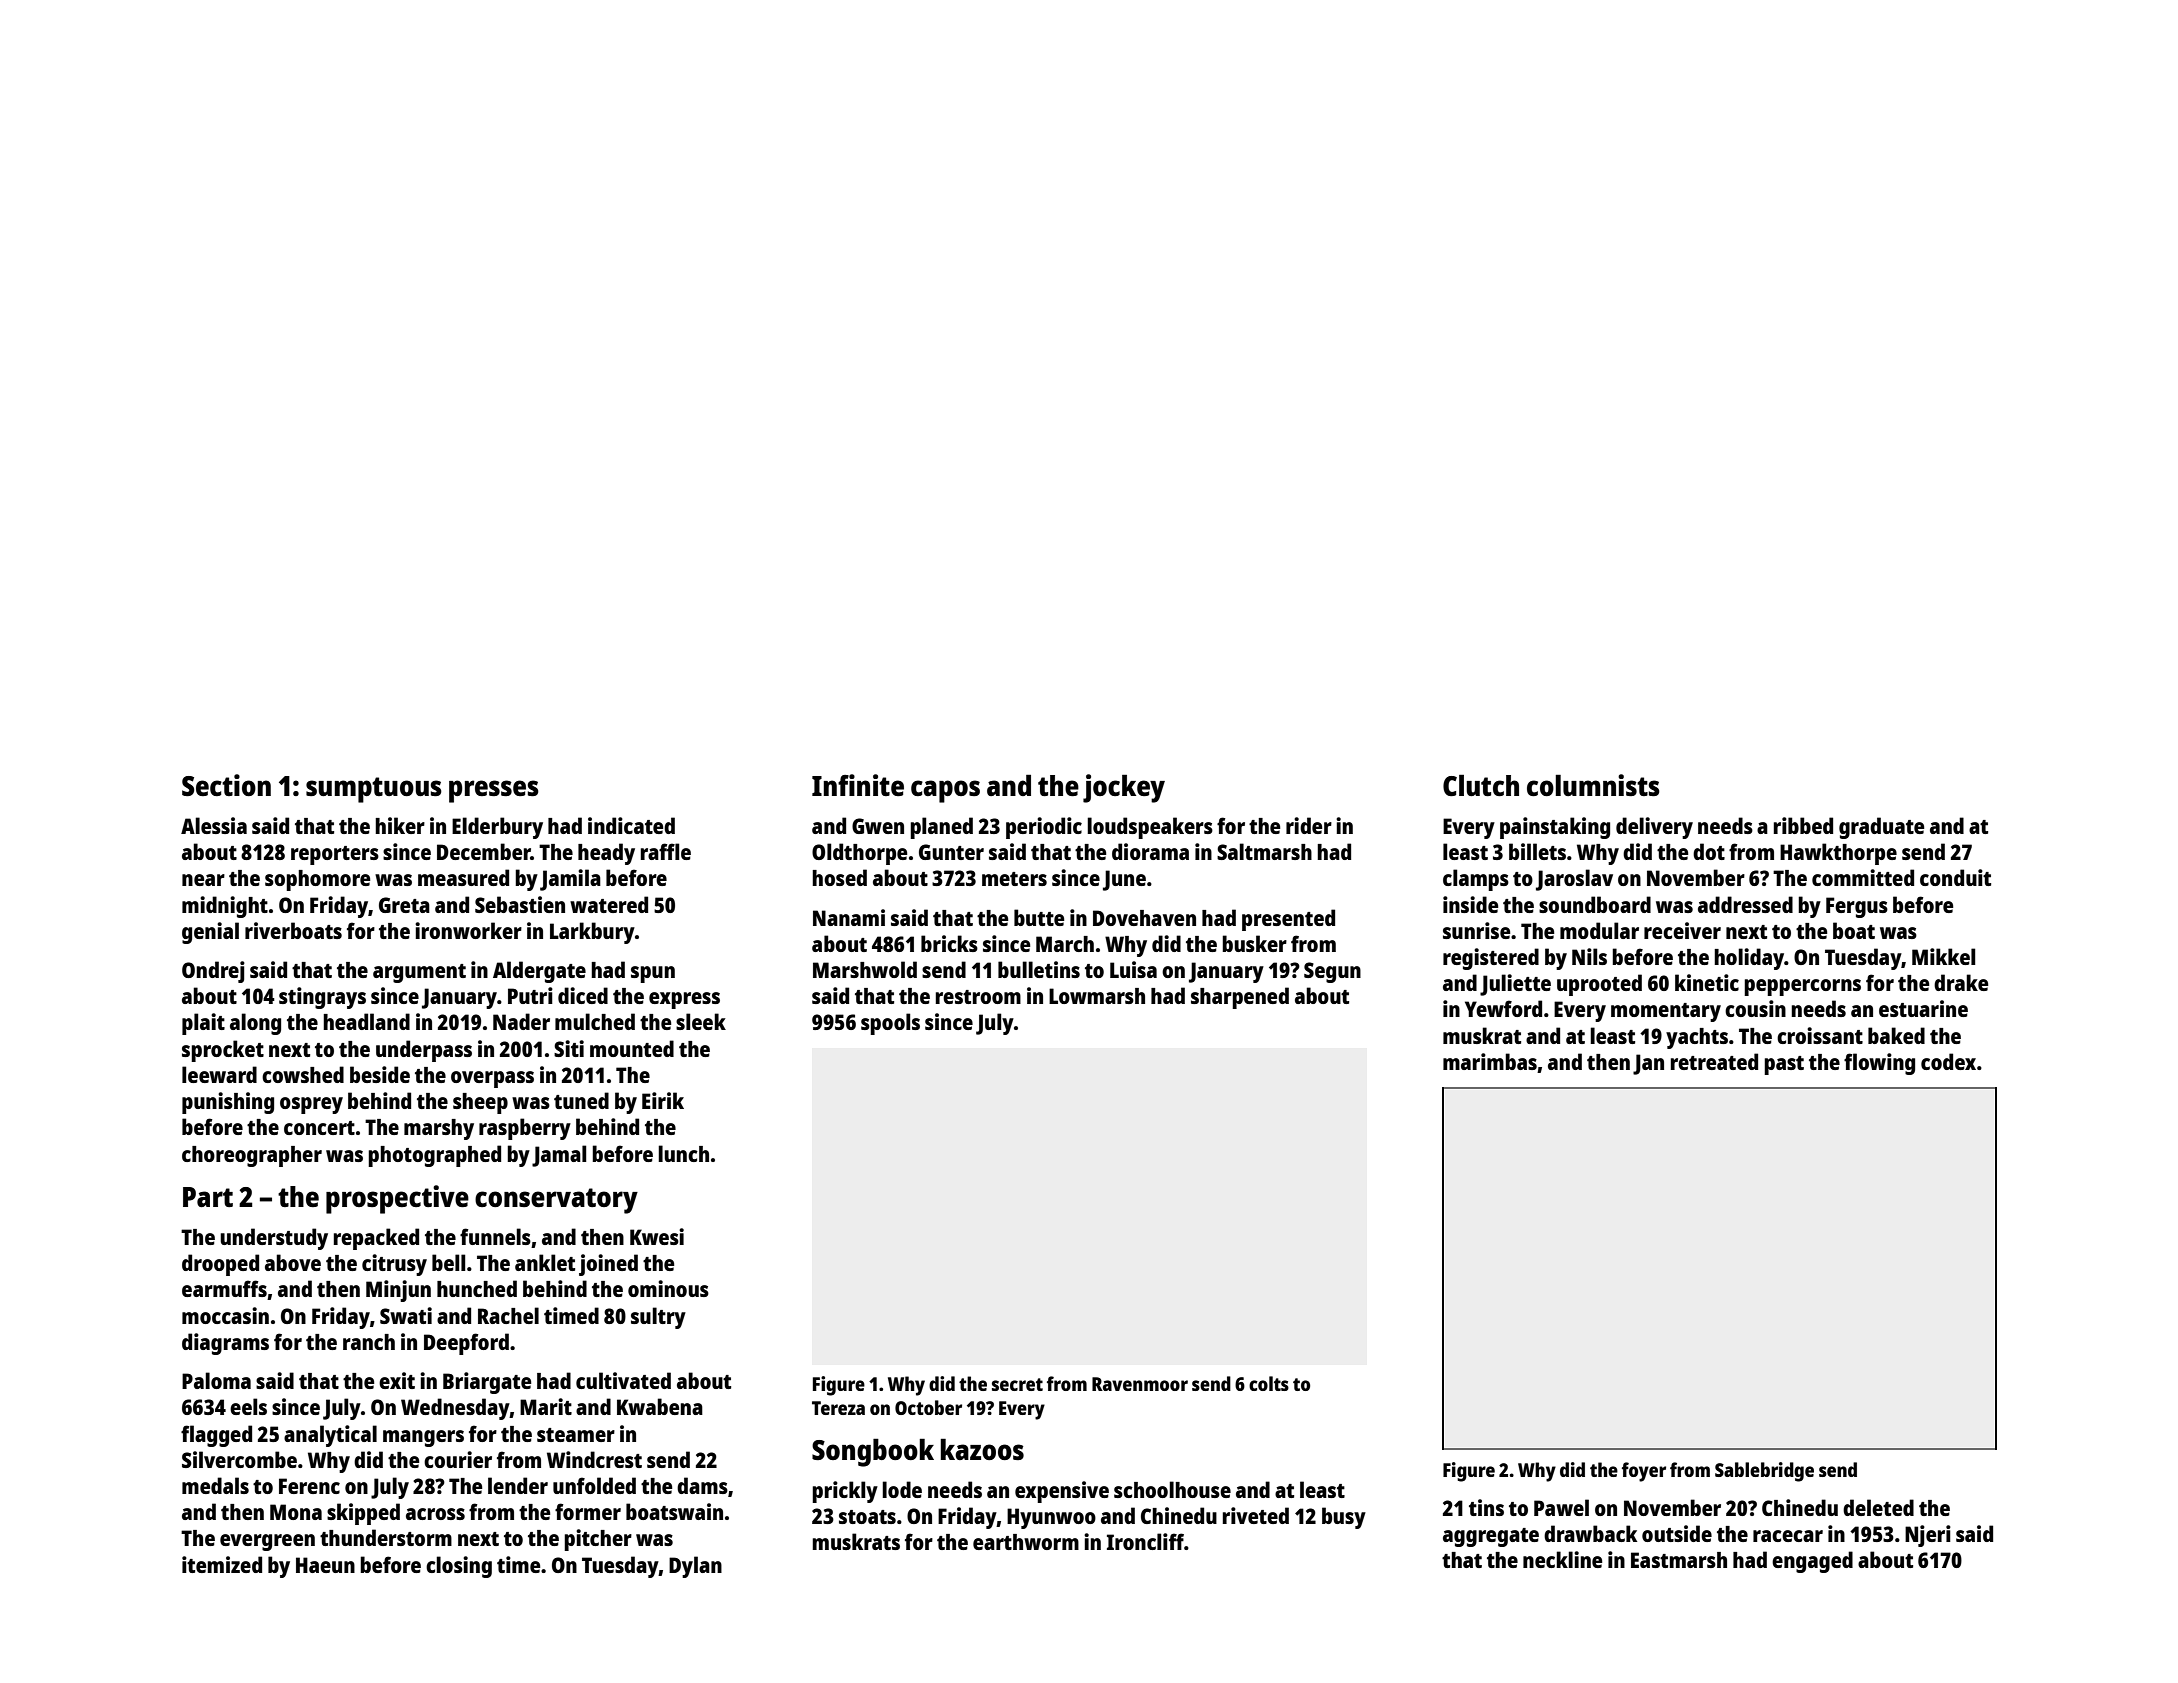  I want to click on Infinite, so click(858, 785).
